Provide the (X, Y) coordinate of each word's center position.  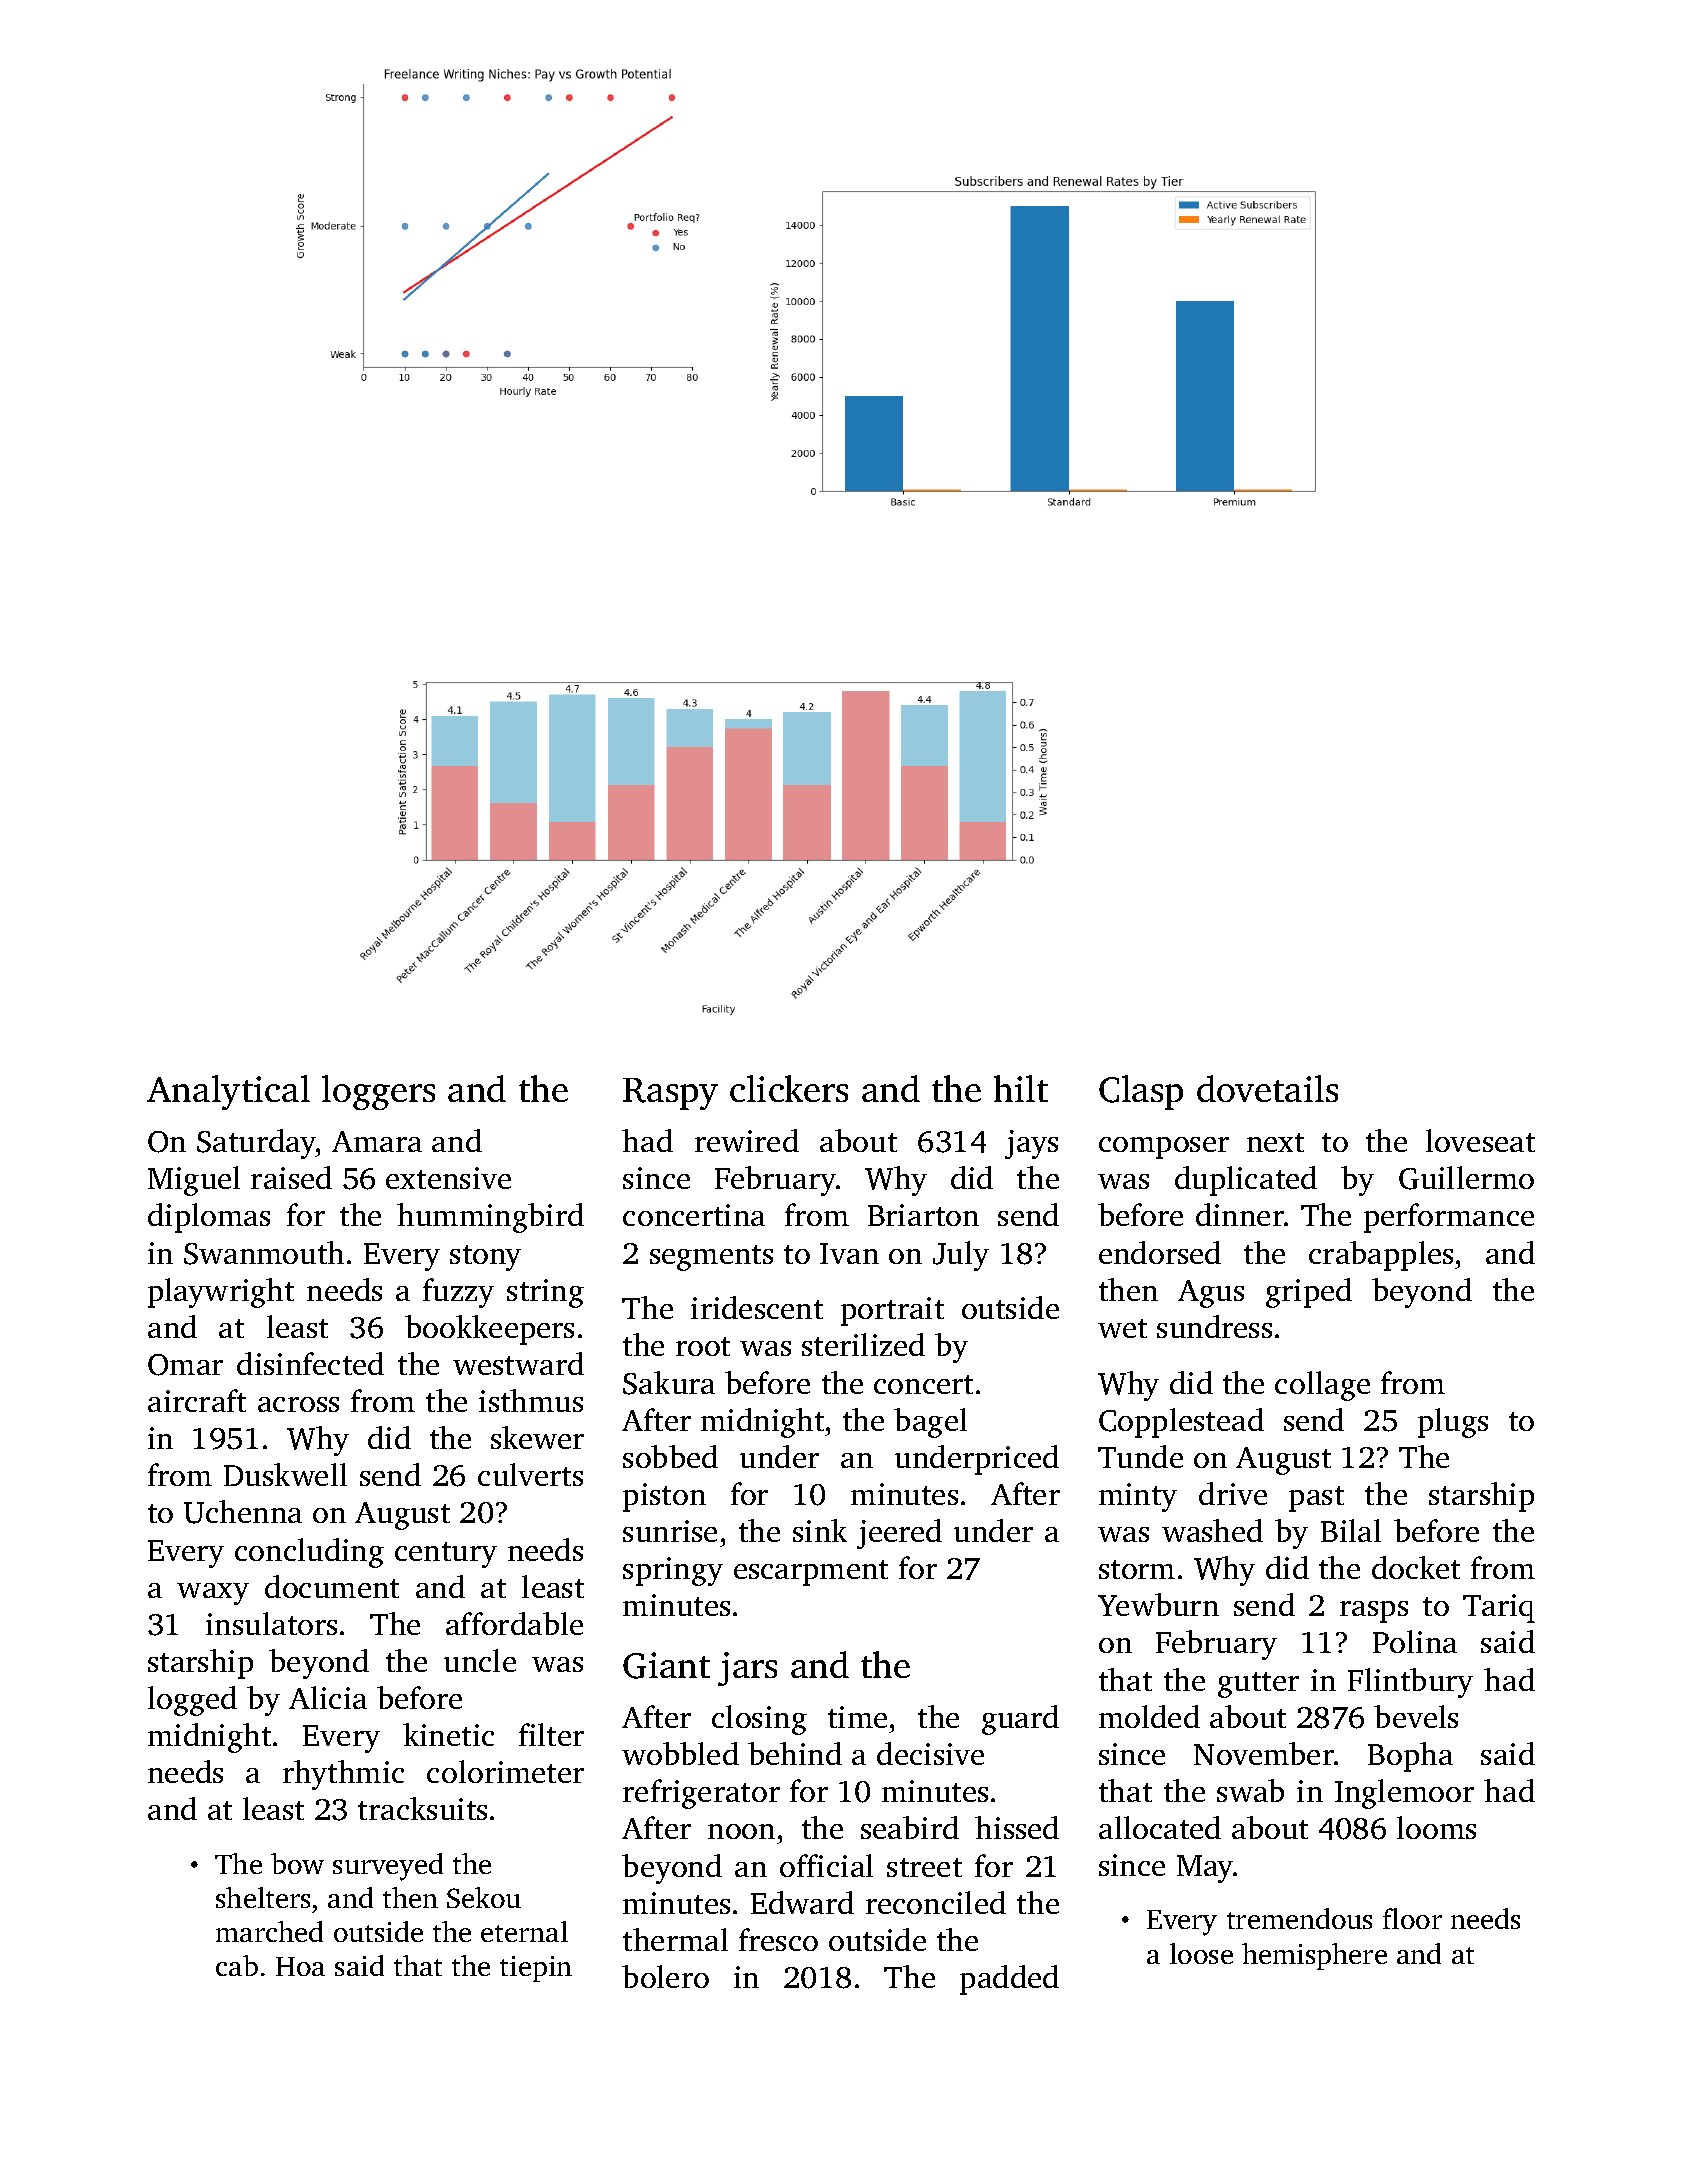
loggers (378, 1092)
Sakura (669, 1383)
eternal (524, 1931)
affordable (514, 1623)
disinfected (310, 1363)
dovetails (1267, 1088)
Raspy (670, 1094)
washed (1212, 1530)
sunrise (670, 1531)
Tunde (1140, 1456)
